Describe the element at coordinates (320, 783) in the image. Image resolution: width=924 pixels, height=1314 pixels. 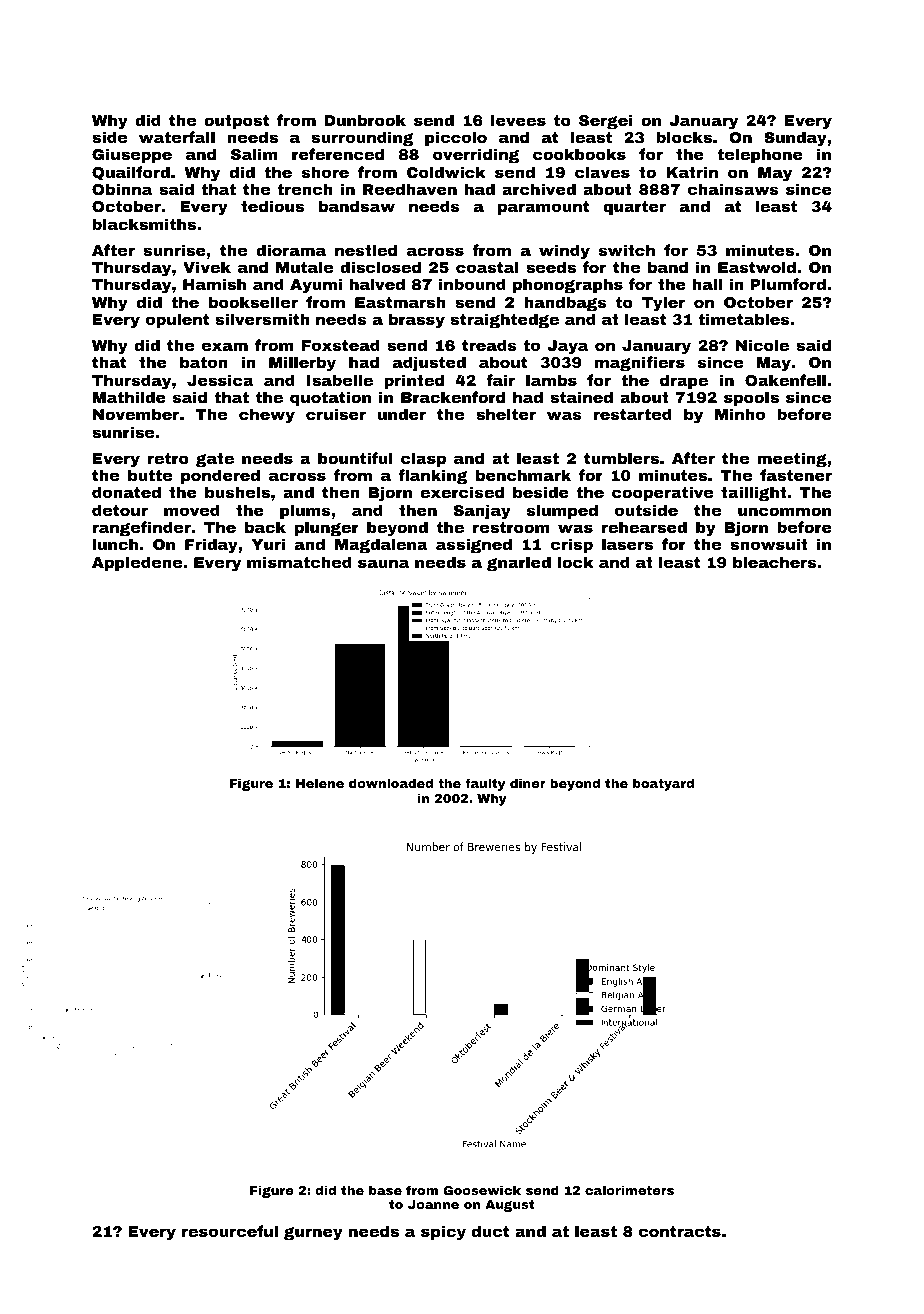
I see `Helene` at that location.
